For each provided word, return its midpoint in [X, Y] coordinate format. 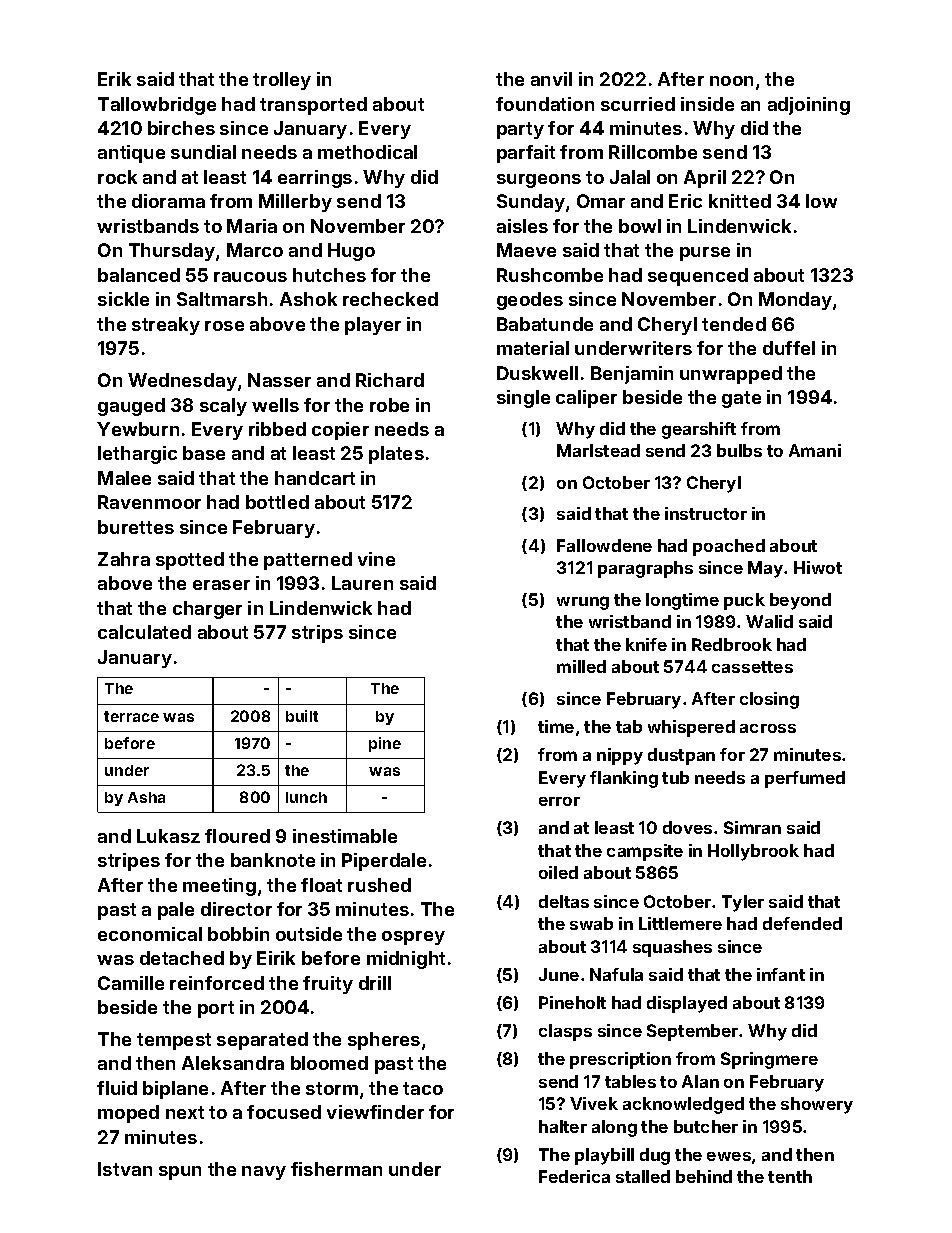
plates [396, 455]
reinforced [217, 983]
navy [264, 1173]
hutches [329, 275]
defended [802, 923]
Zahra [124, 559]
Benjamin [632, 375]
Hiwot [818, 567]
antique [131, 154]
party [520, 130]
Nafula [616, 974]
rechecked [390, 299]
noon [731, 81]
